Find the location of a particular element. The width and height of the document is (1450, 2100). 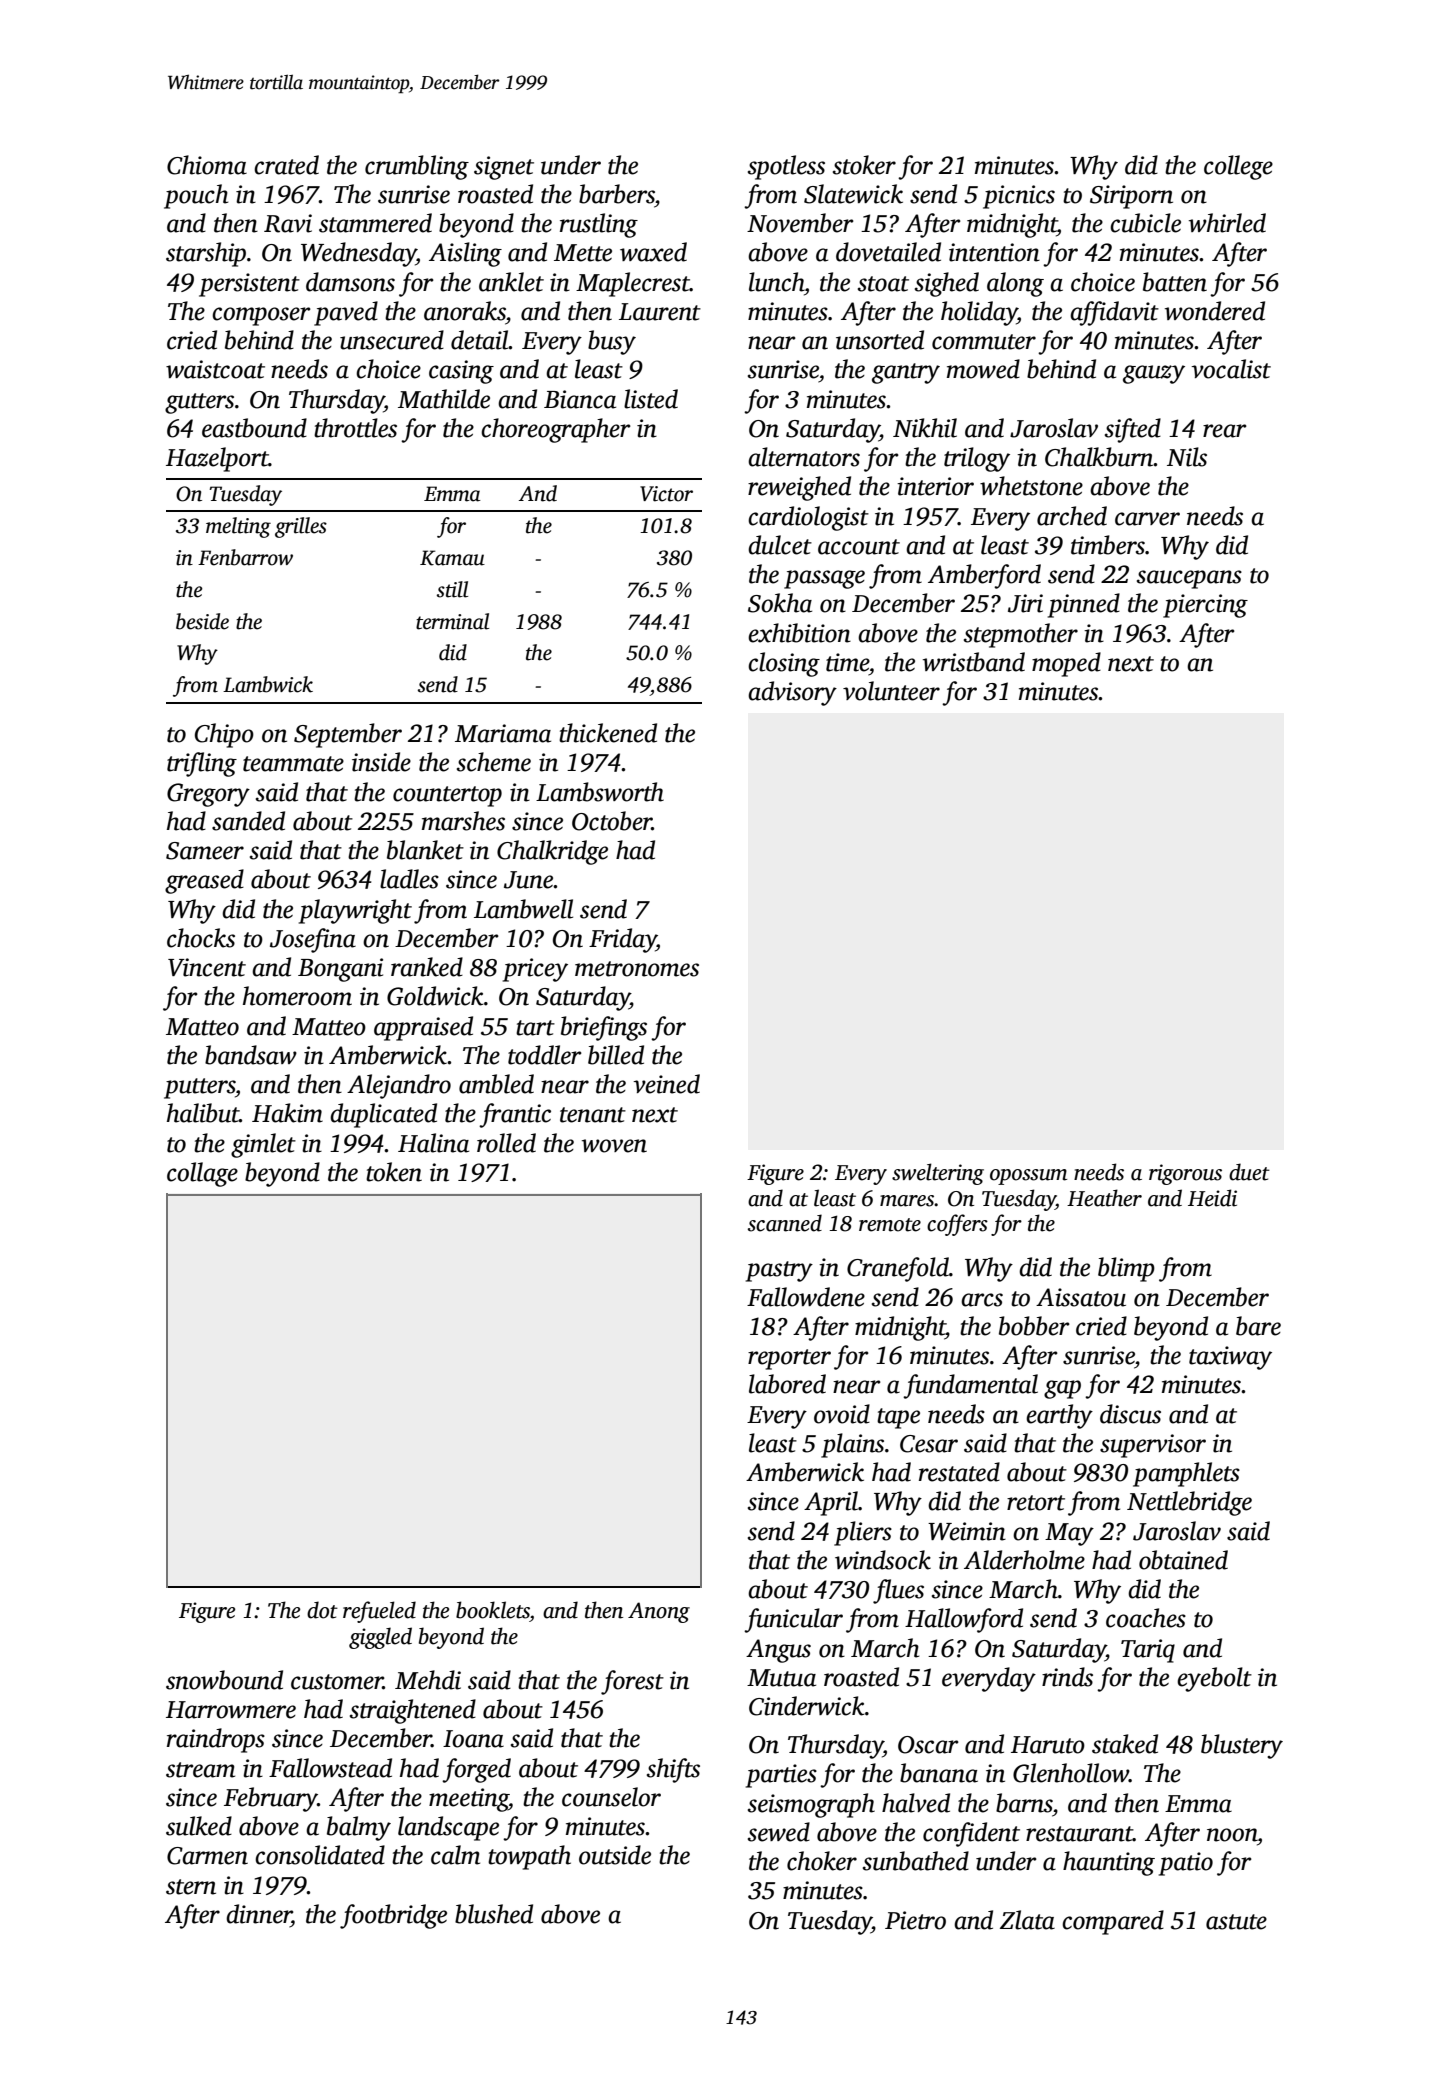

woven is located at coordinates (614, 1146).
